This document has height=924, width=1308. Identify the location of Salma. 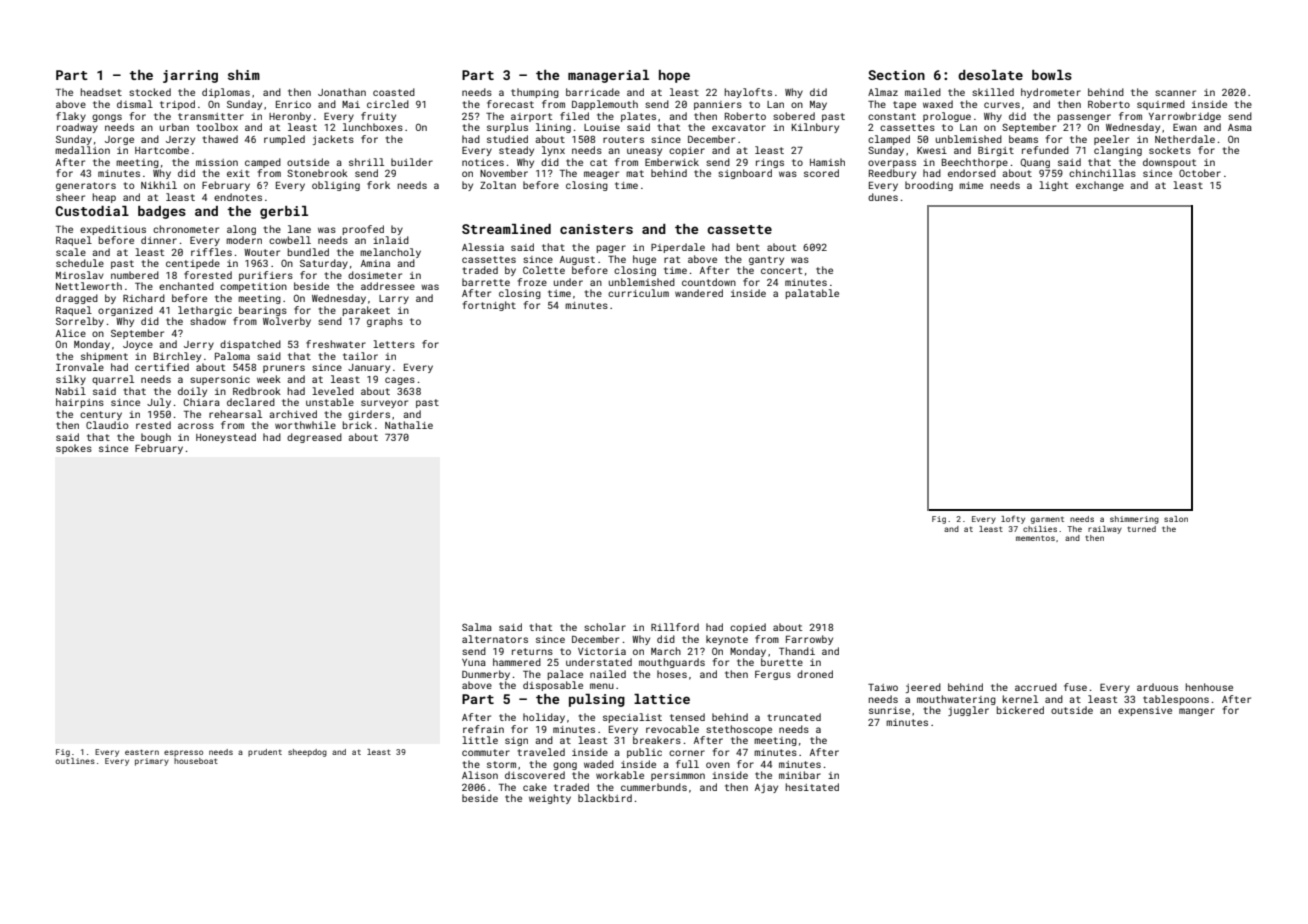
(477, 627).
